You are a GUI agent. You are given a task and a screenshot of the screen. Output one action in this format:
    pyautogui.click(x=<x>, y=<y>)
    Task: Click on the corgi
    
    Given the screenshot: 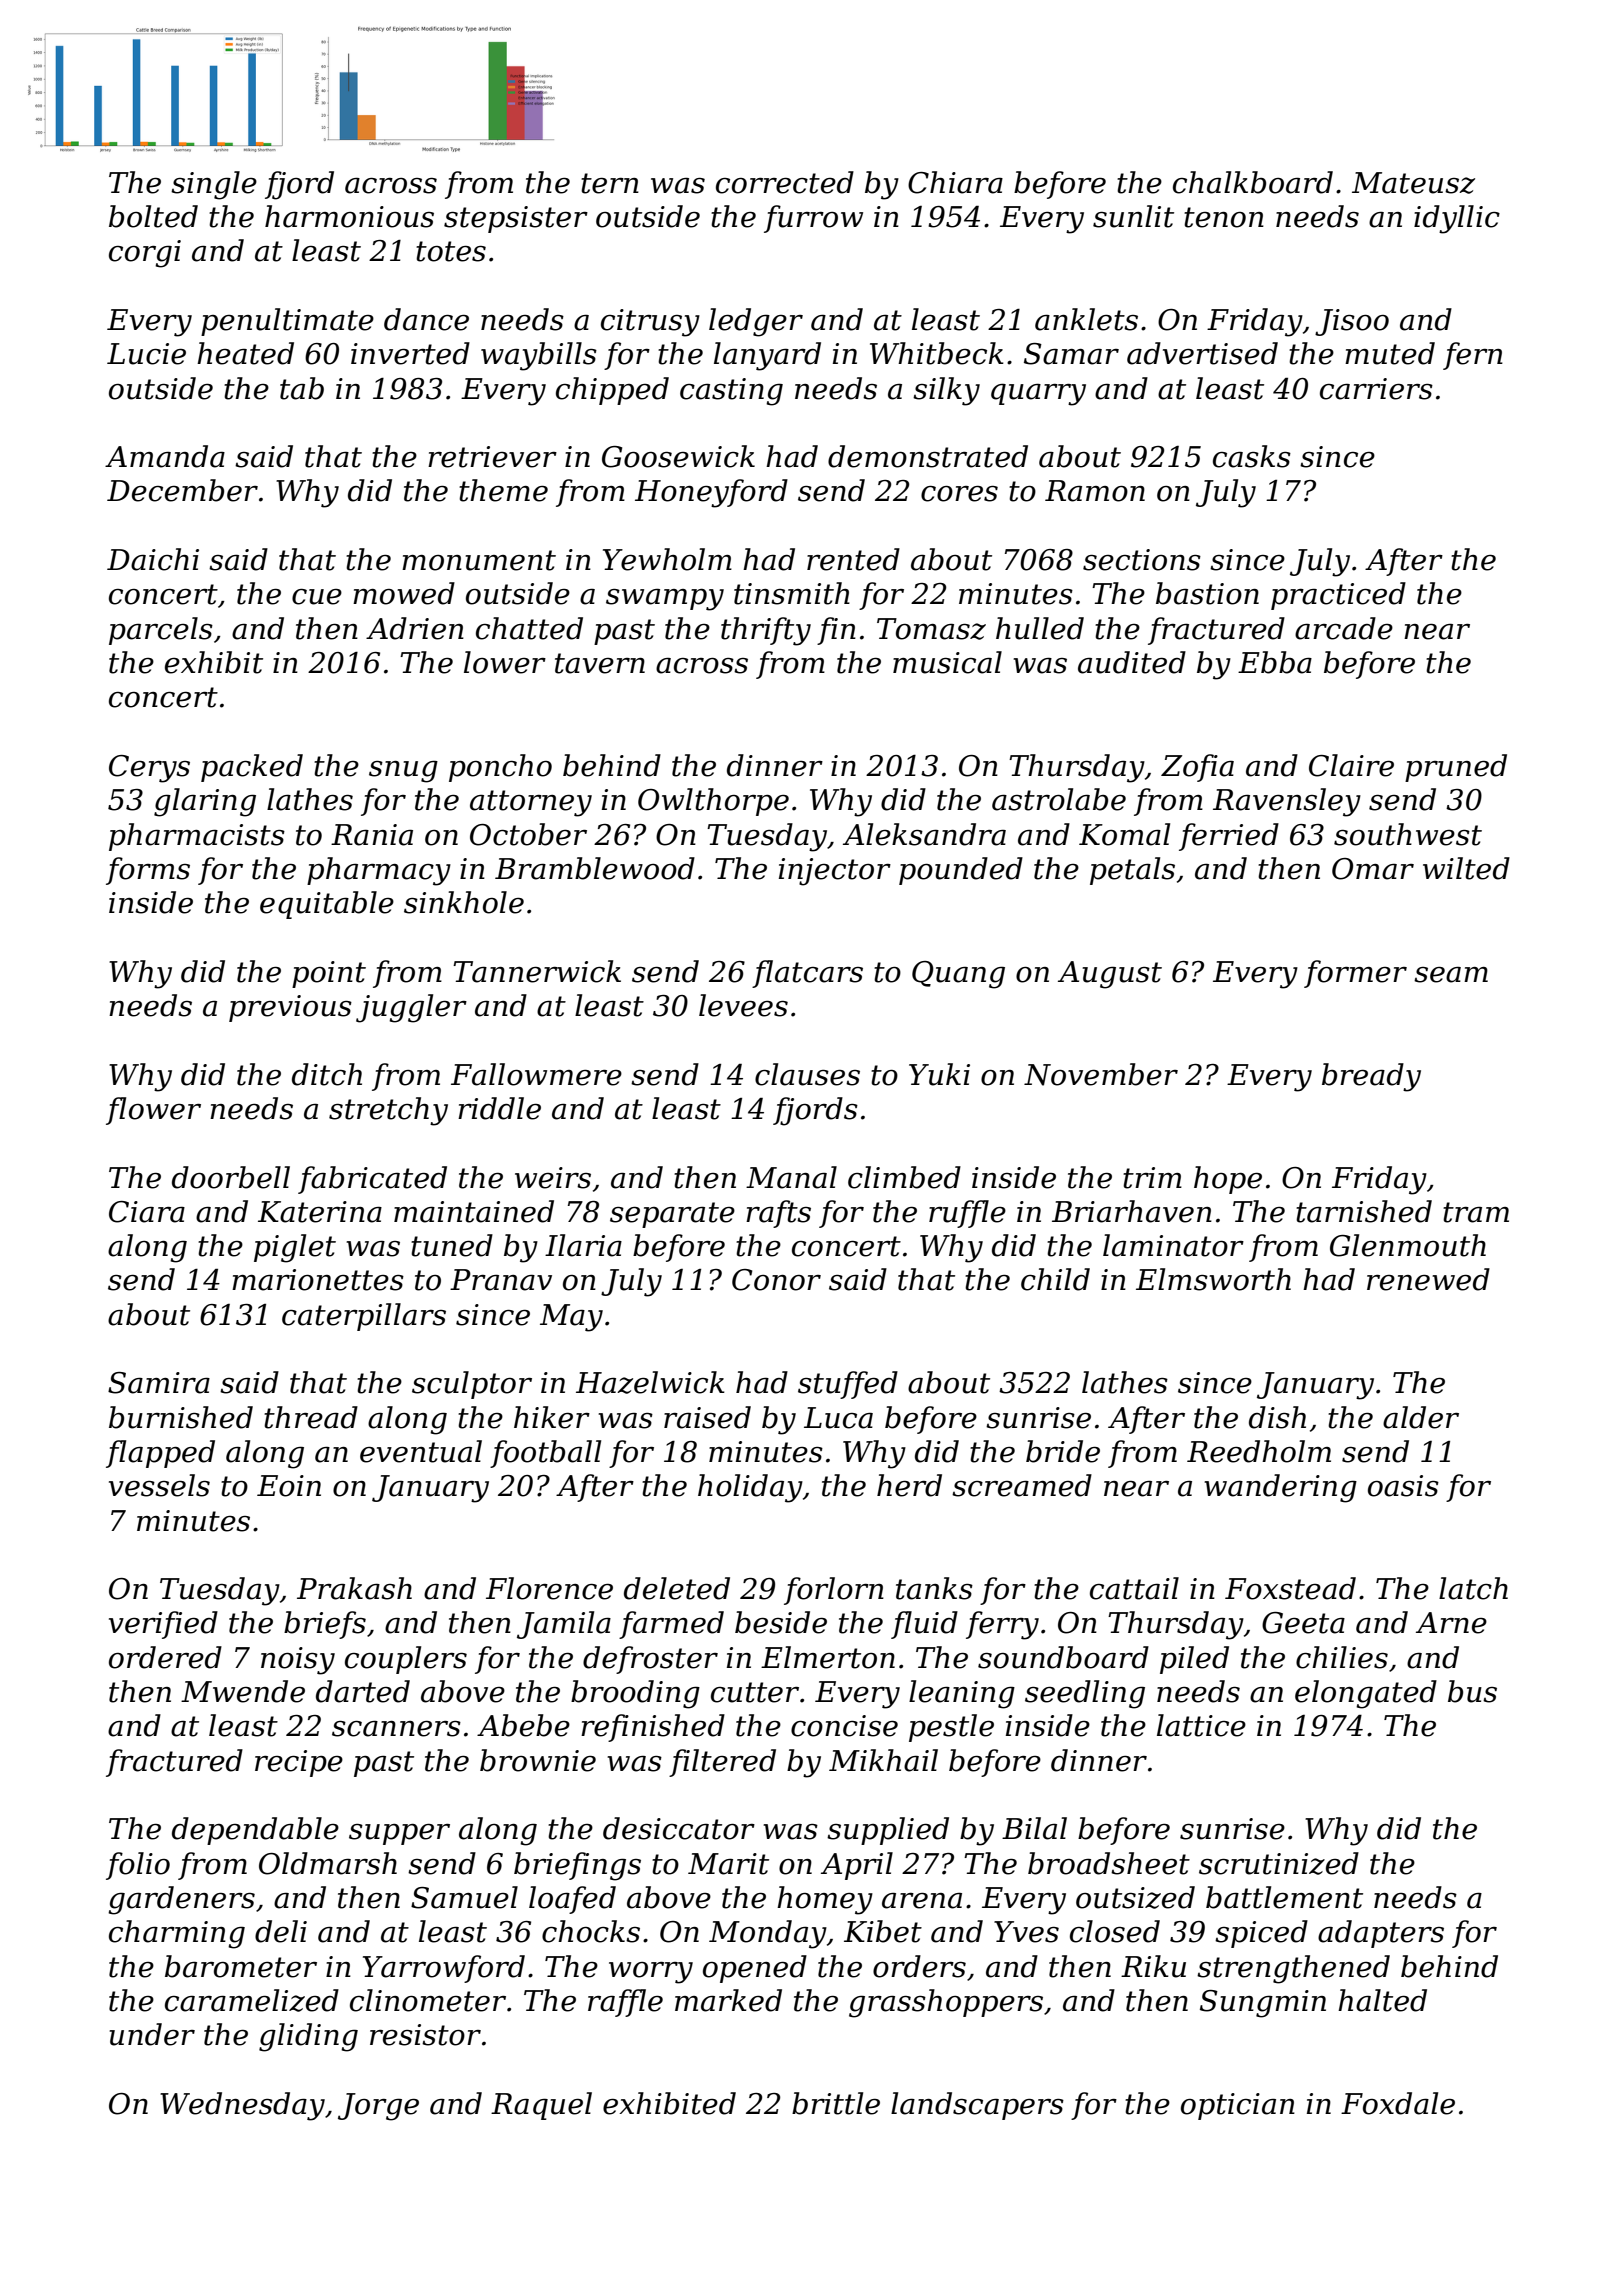 What is the action you would take?
    pyautogui.click(x=145, y=254)
